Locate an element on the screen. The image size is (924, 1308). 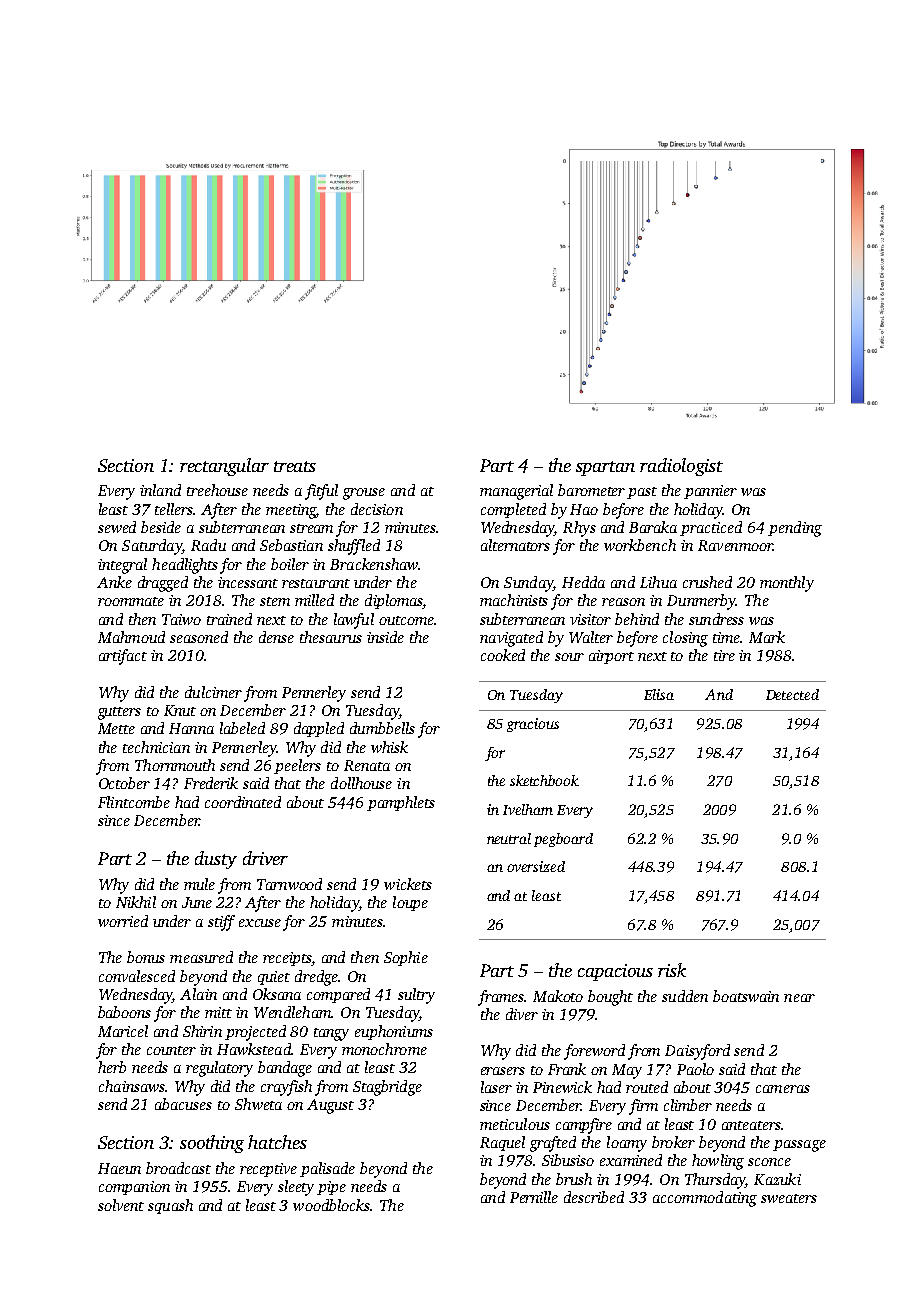
described is located at coordinates (594, 1197).
